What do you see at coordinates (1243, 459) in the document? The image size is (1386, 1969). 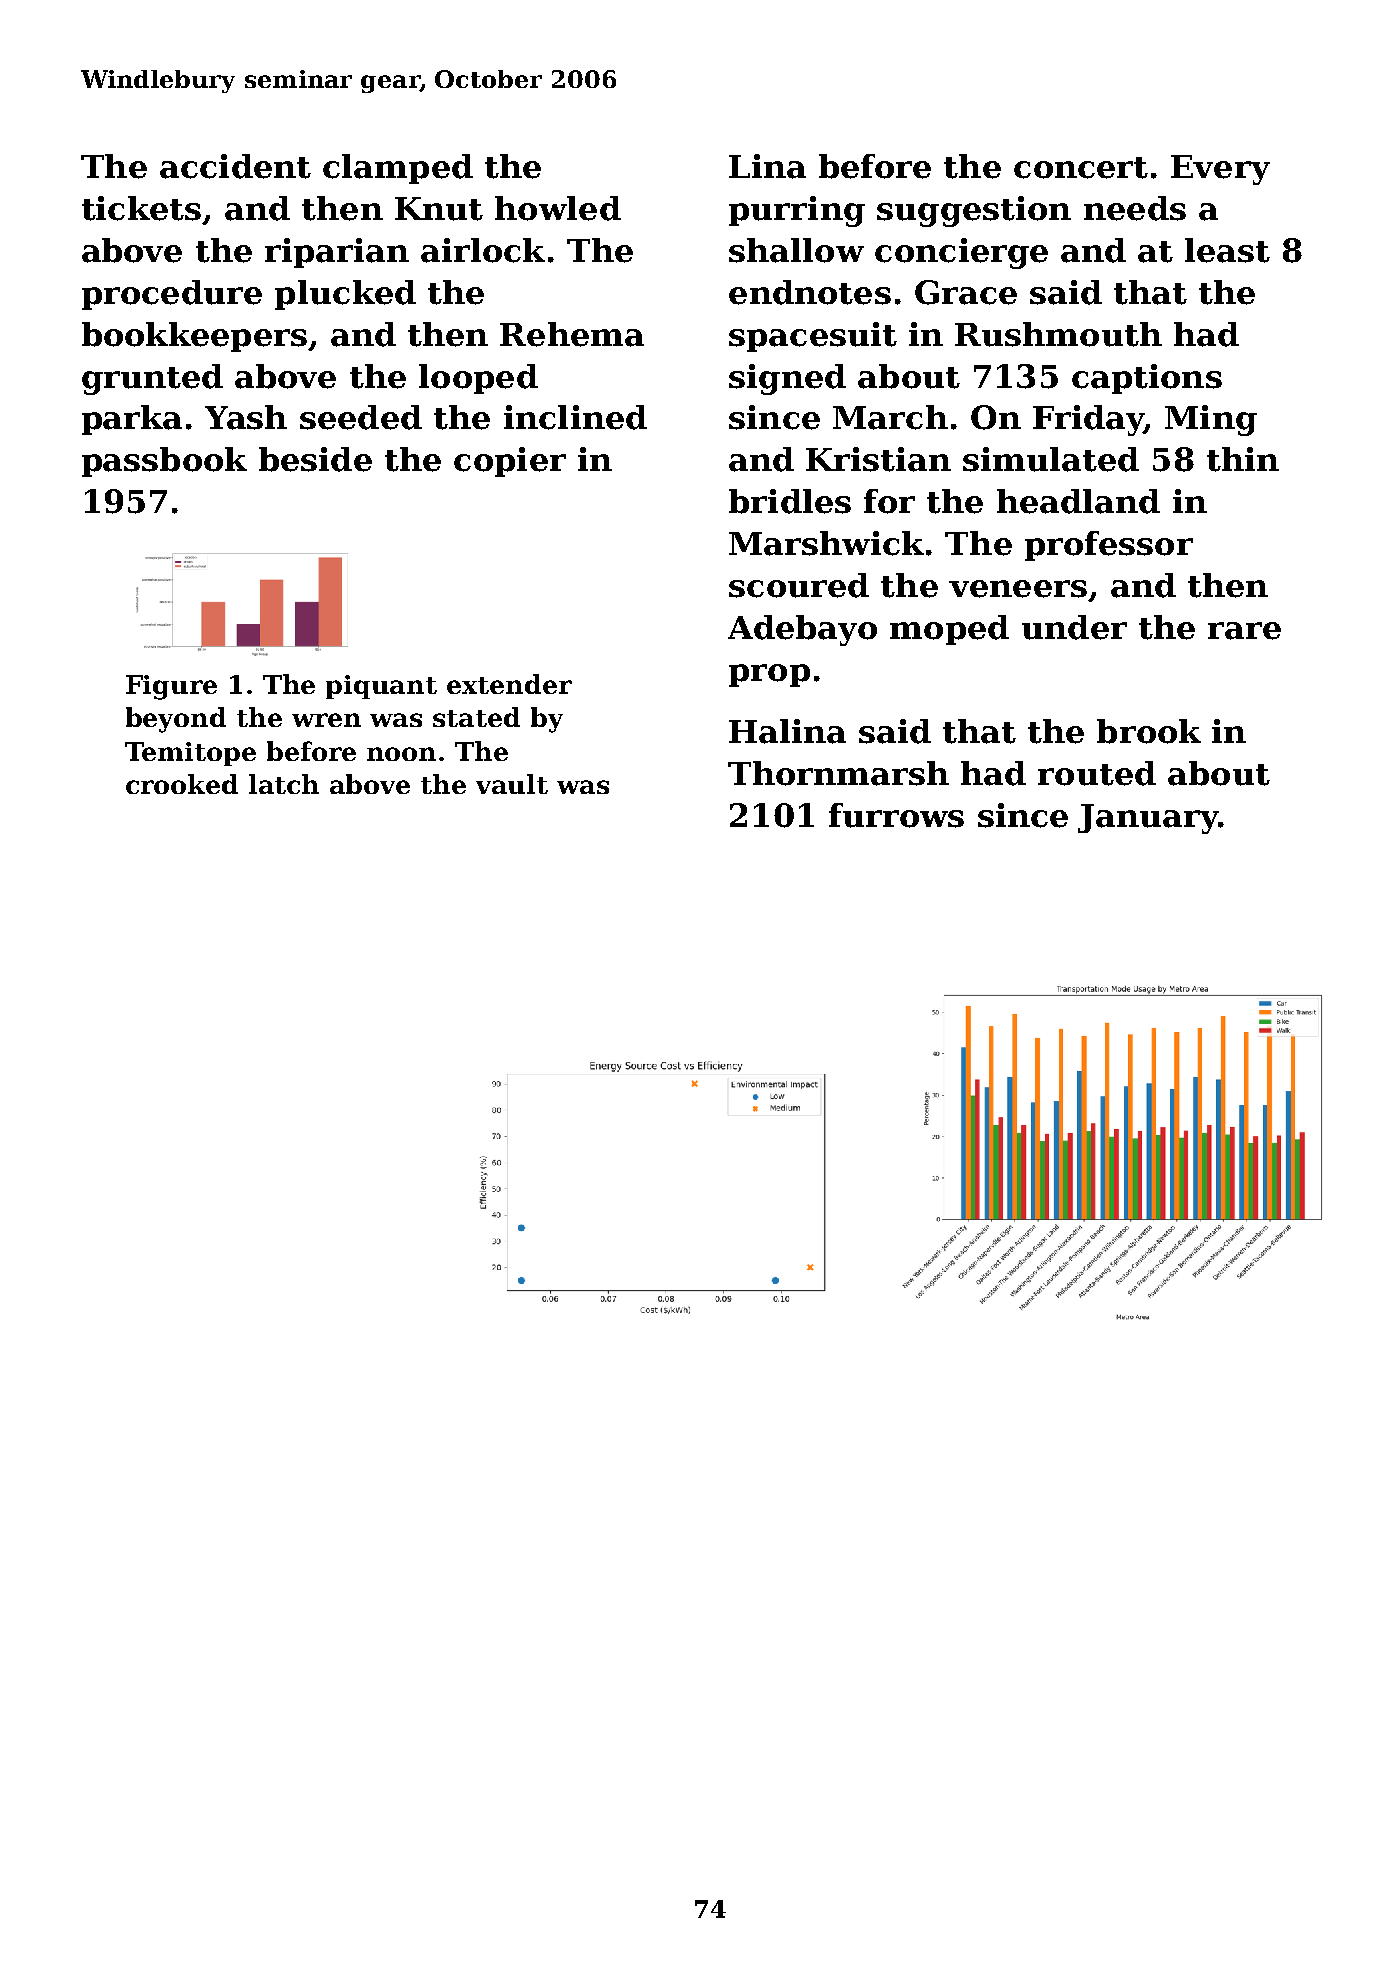 I see `thin` at bounding box center [1243, 459].
